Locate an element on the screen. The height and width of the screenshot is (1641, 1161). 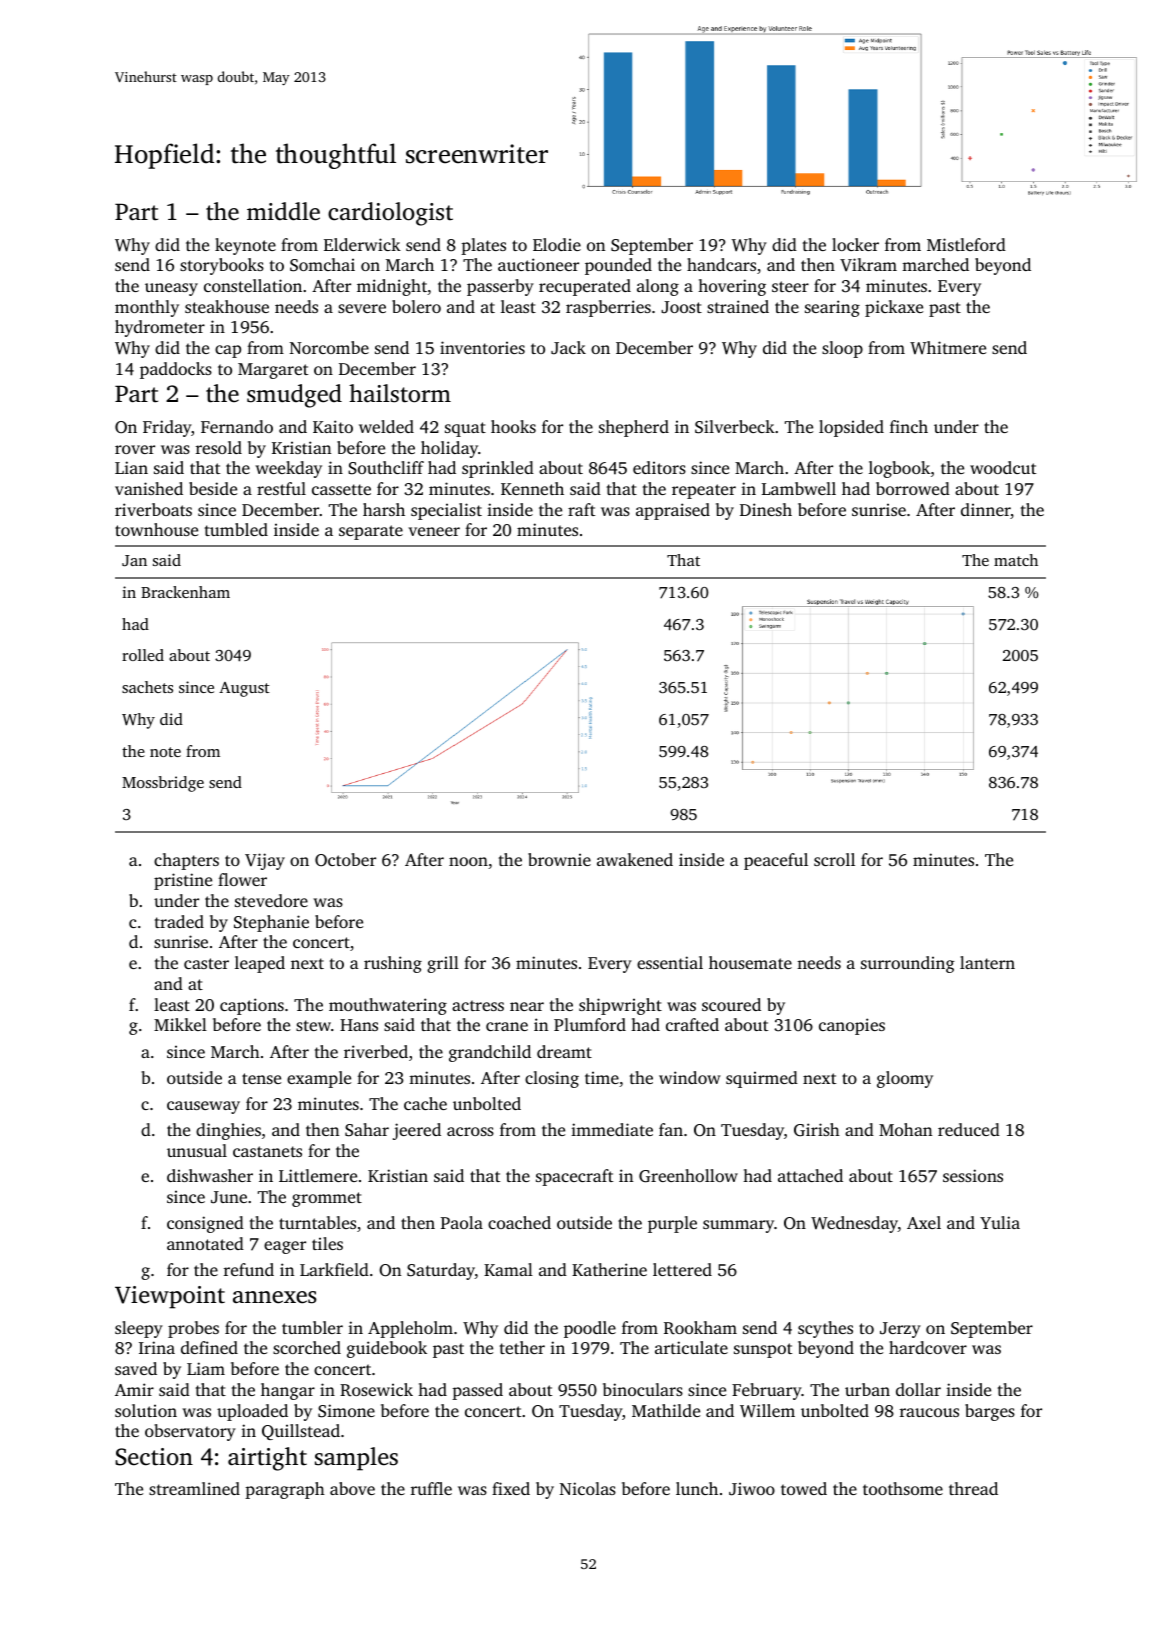
sessions is located at coordinates (973, 1175).
